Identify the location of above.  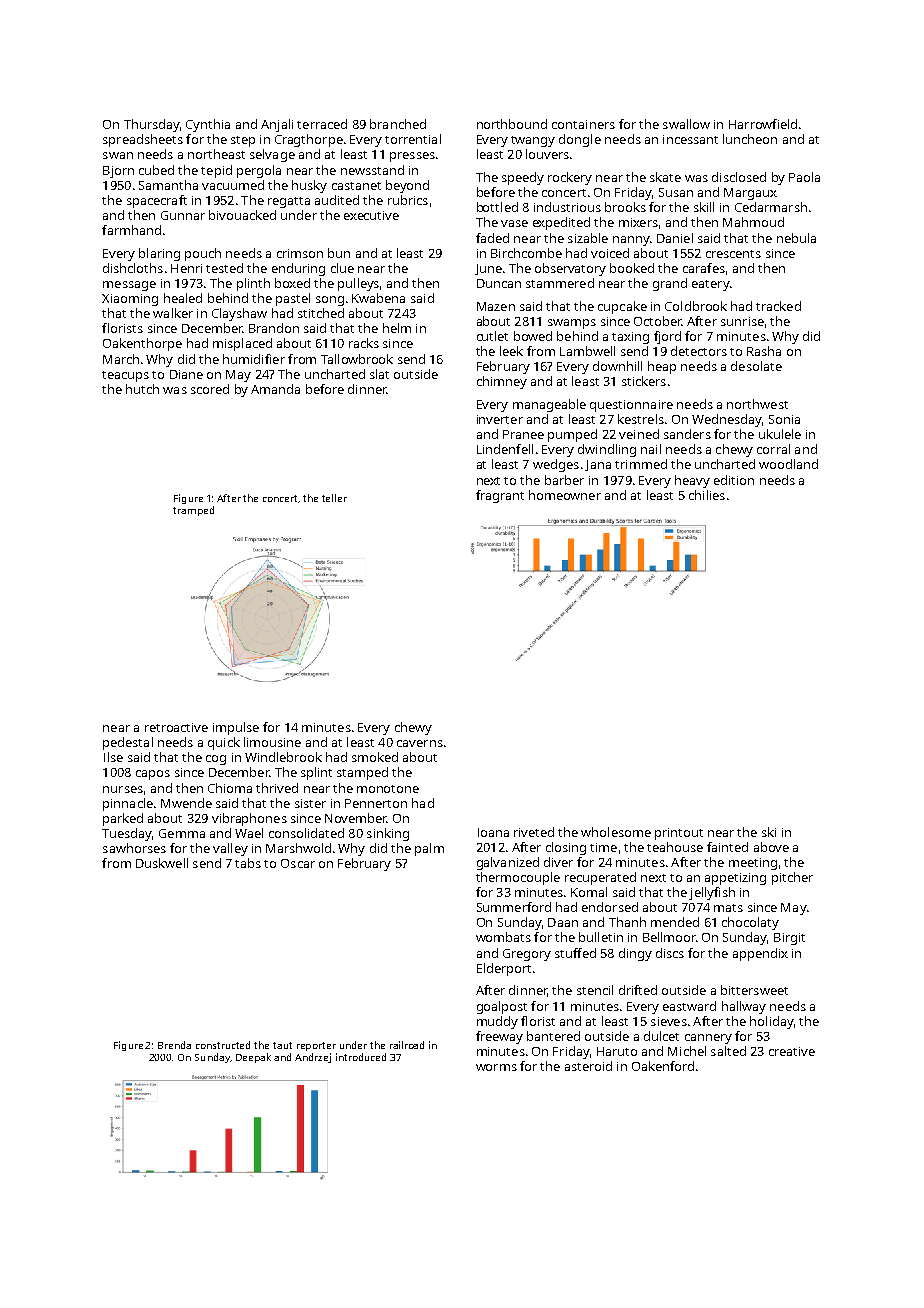
(771, 847).
